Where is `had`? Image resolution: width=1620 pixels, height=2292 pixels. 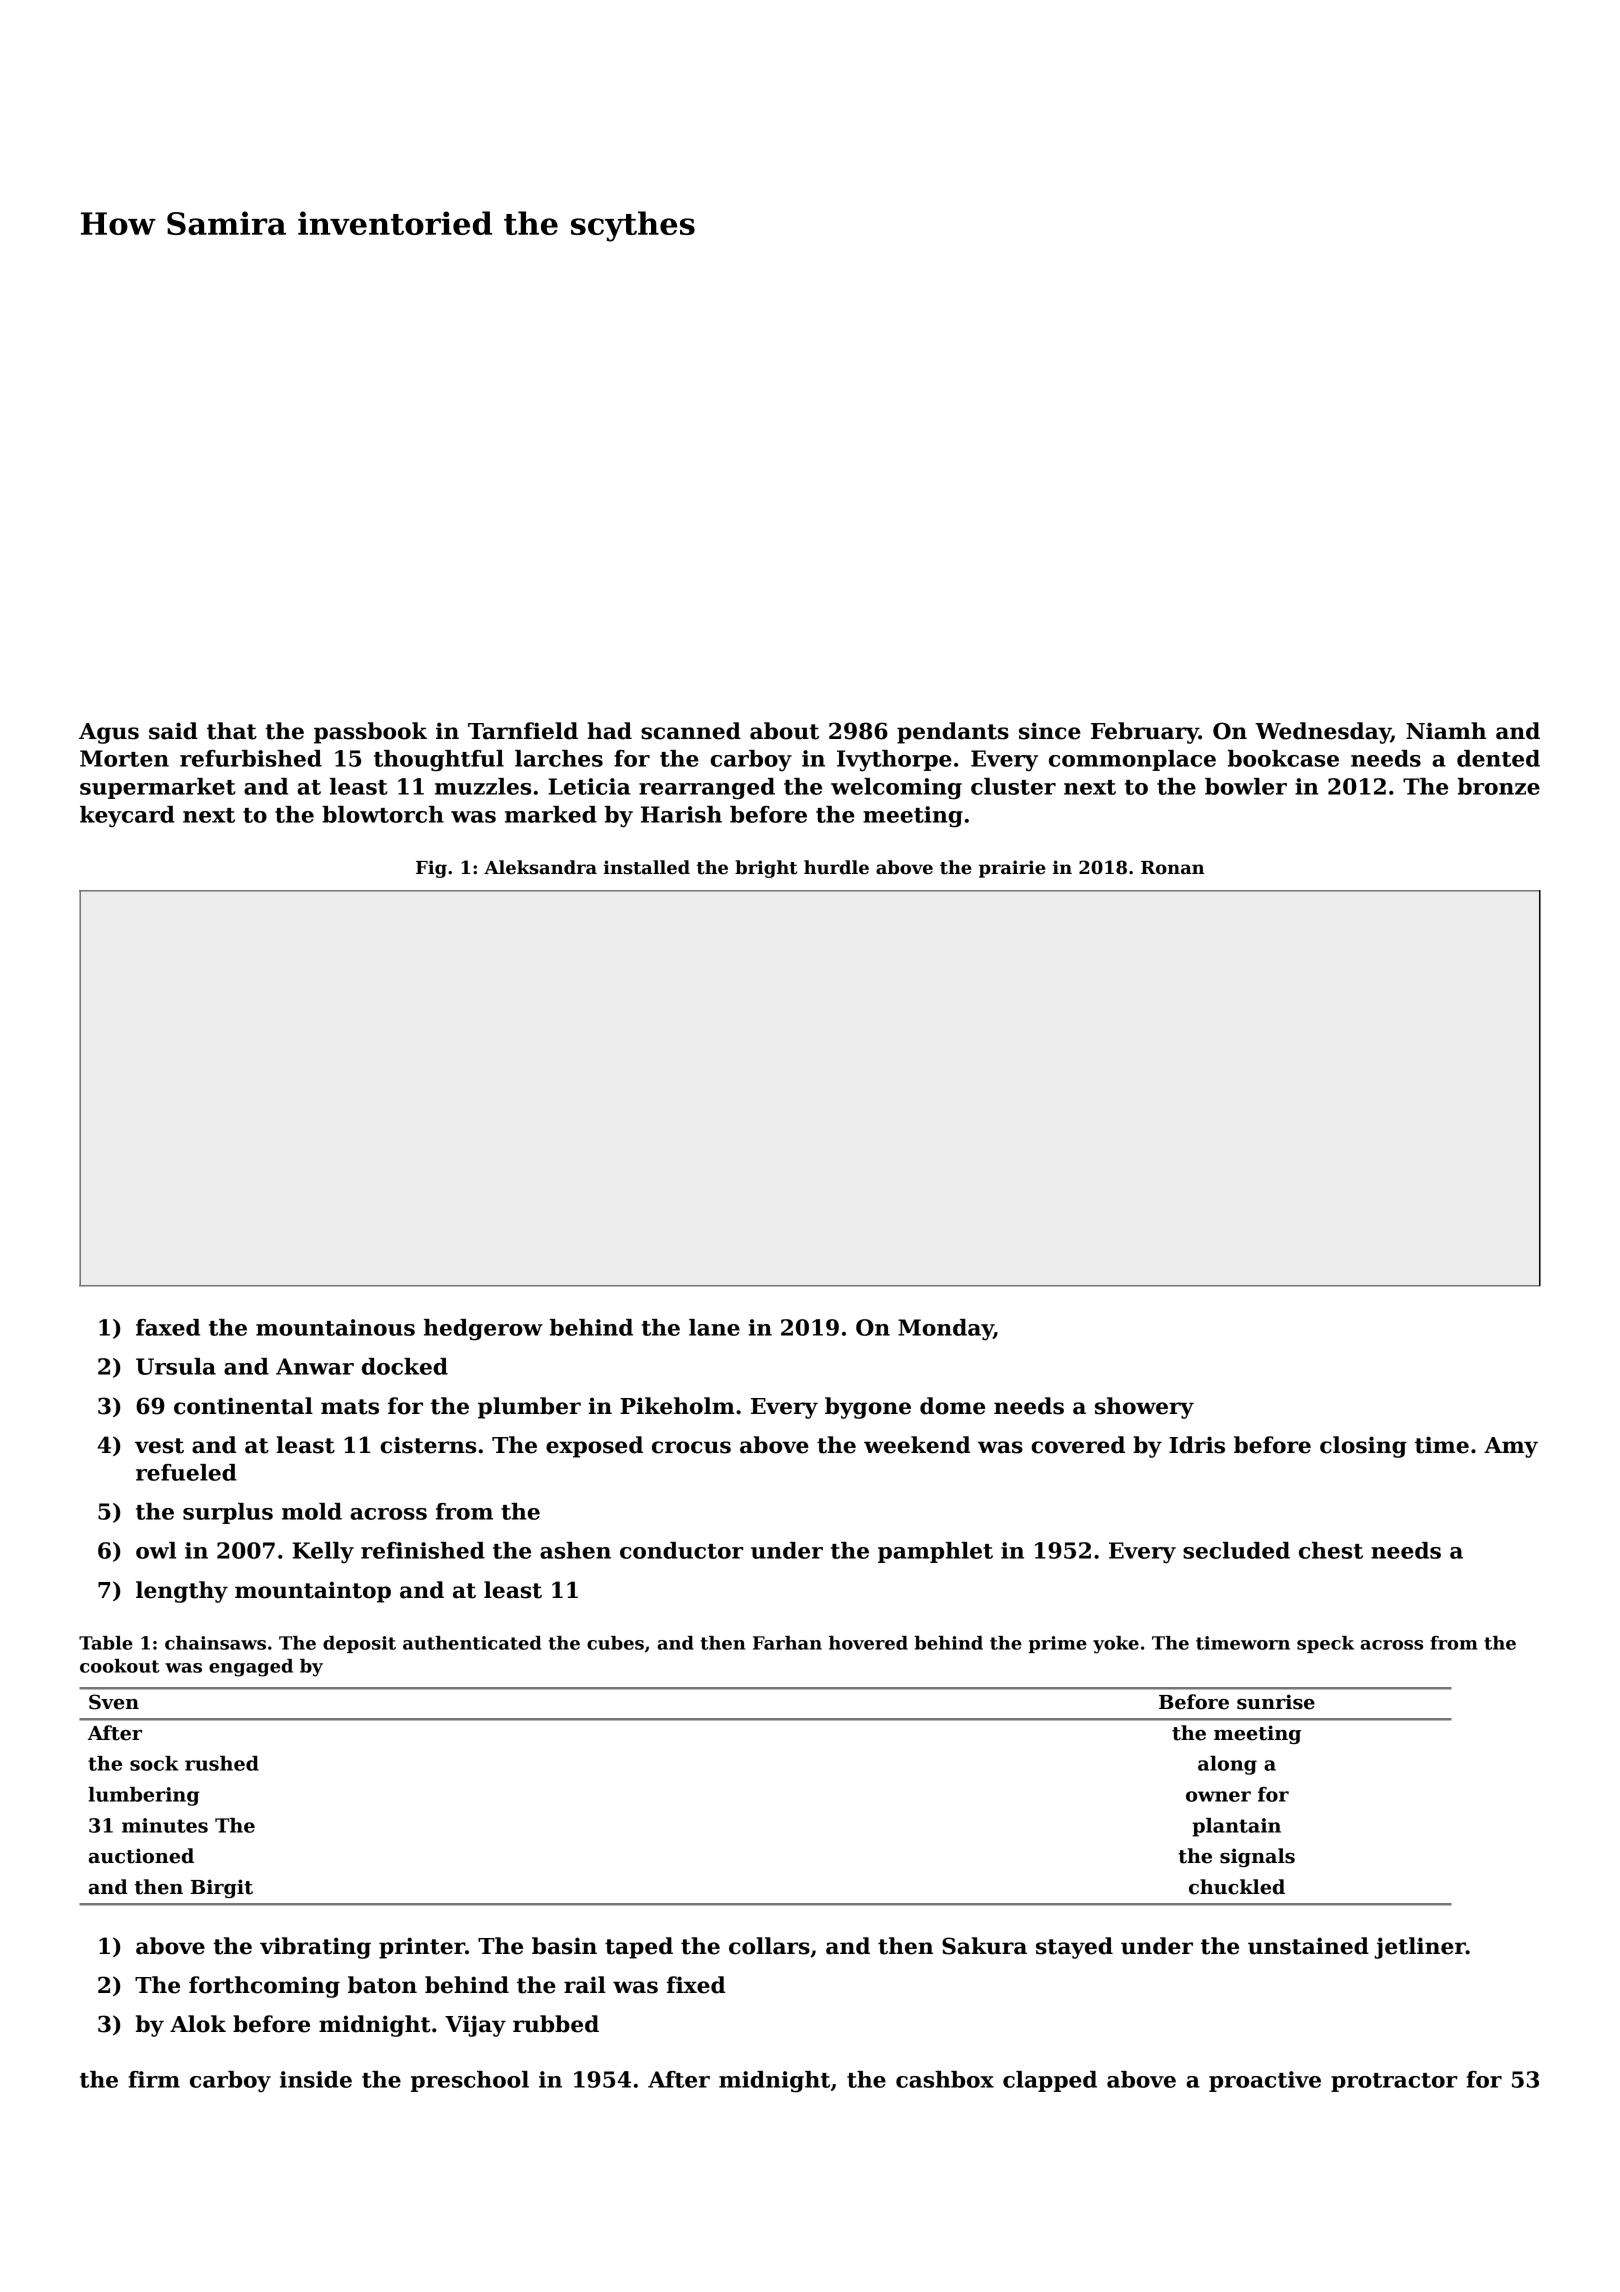
had is located at coordinates (609, 731).
